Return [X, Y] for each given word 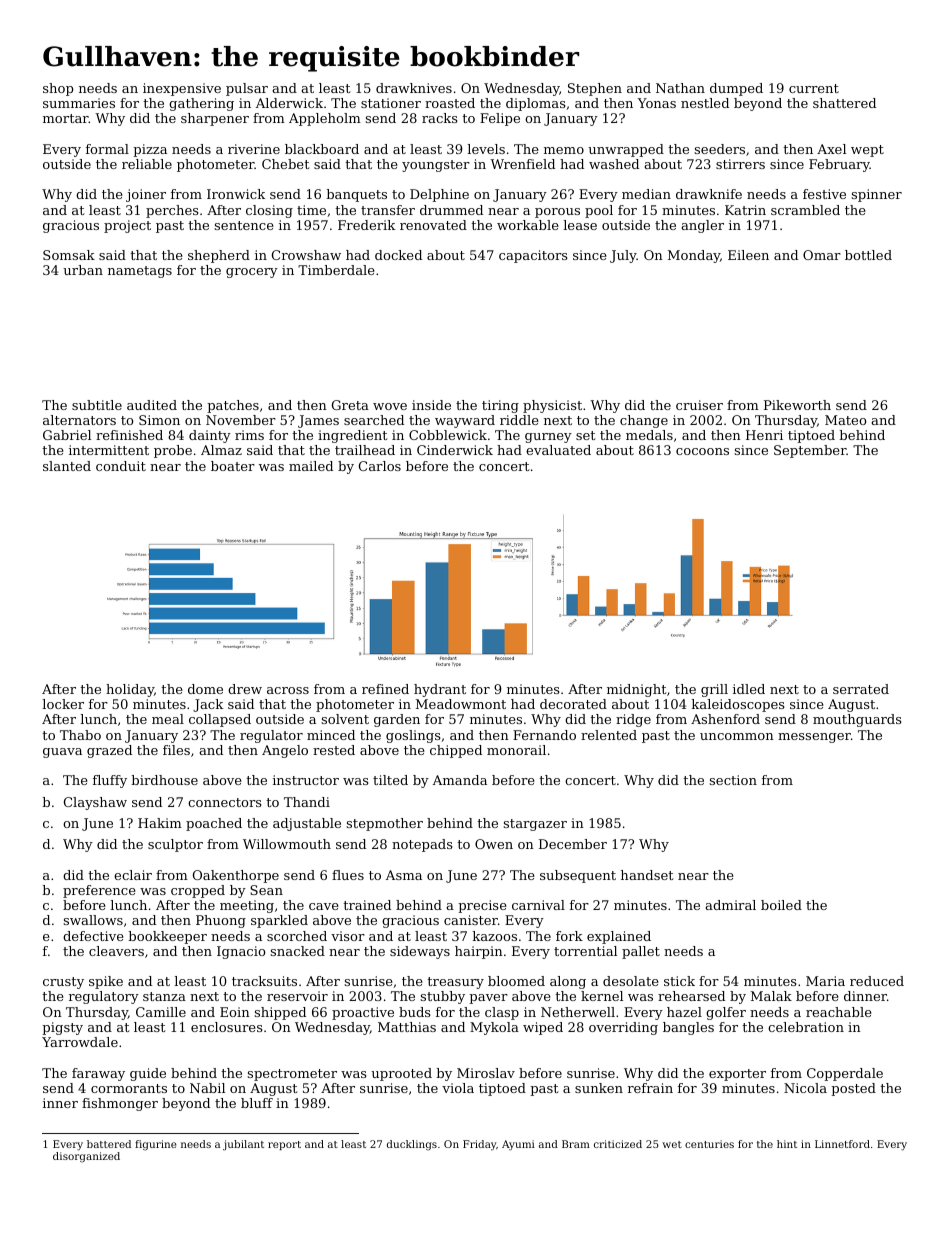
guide [148, 1074]
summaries [79, 103]
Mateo [846, 420]
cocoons [702, 451]
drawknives [414, 88]
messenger [814, 738]
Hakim [160, 823]
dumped [736, 89]
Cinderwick [455, 450]
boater [233, 466]
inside [431, 405]
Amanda [460, 780]
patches [233, 406]
